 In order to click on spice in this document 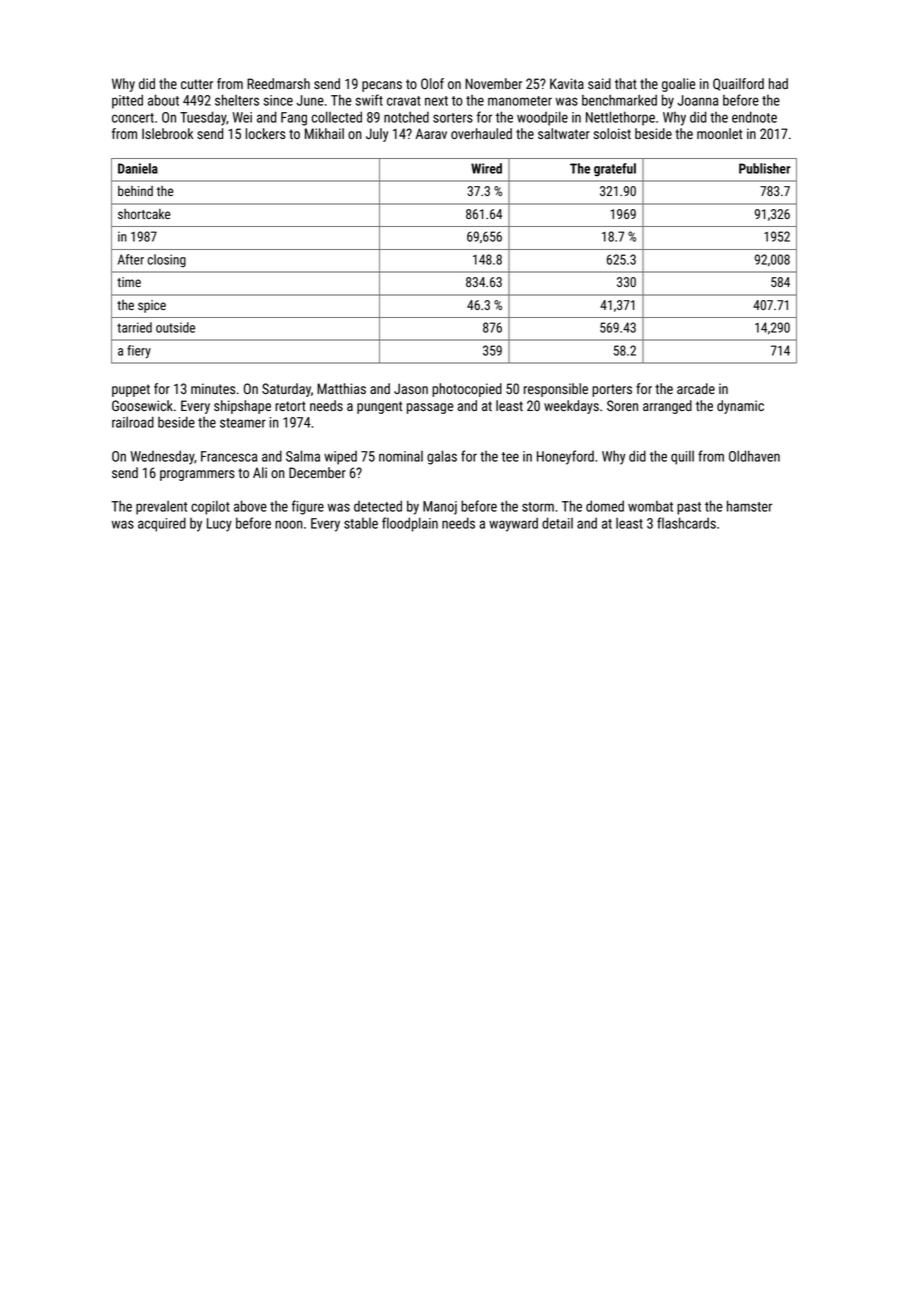, I will do `click(152, 306)`.
